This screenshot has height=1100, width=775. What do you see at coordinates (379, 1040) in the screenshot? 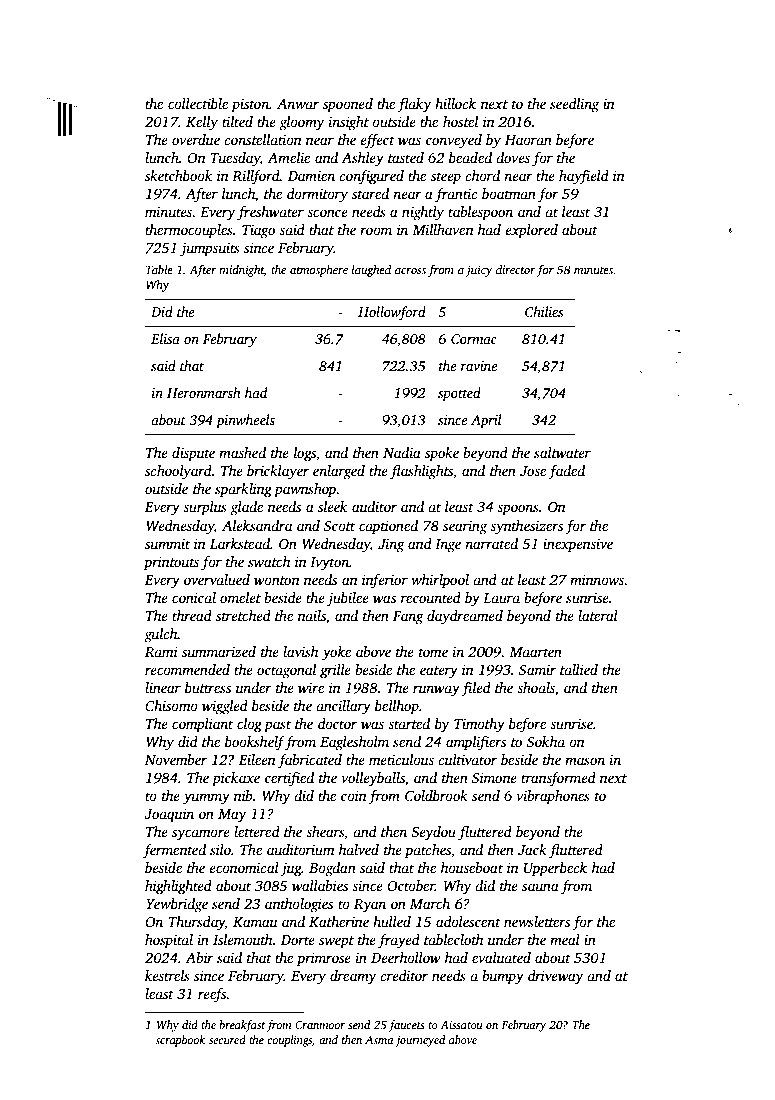
I see `Asma` at bounding box center [379, 1040].
